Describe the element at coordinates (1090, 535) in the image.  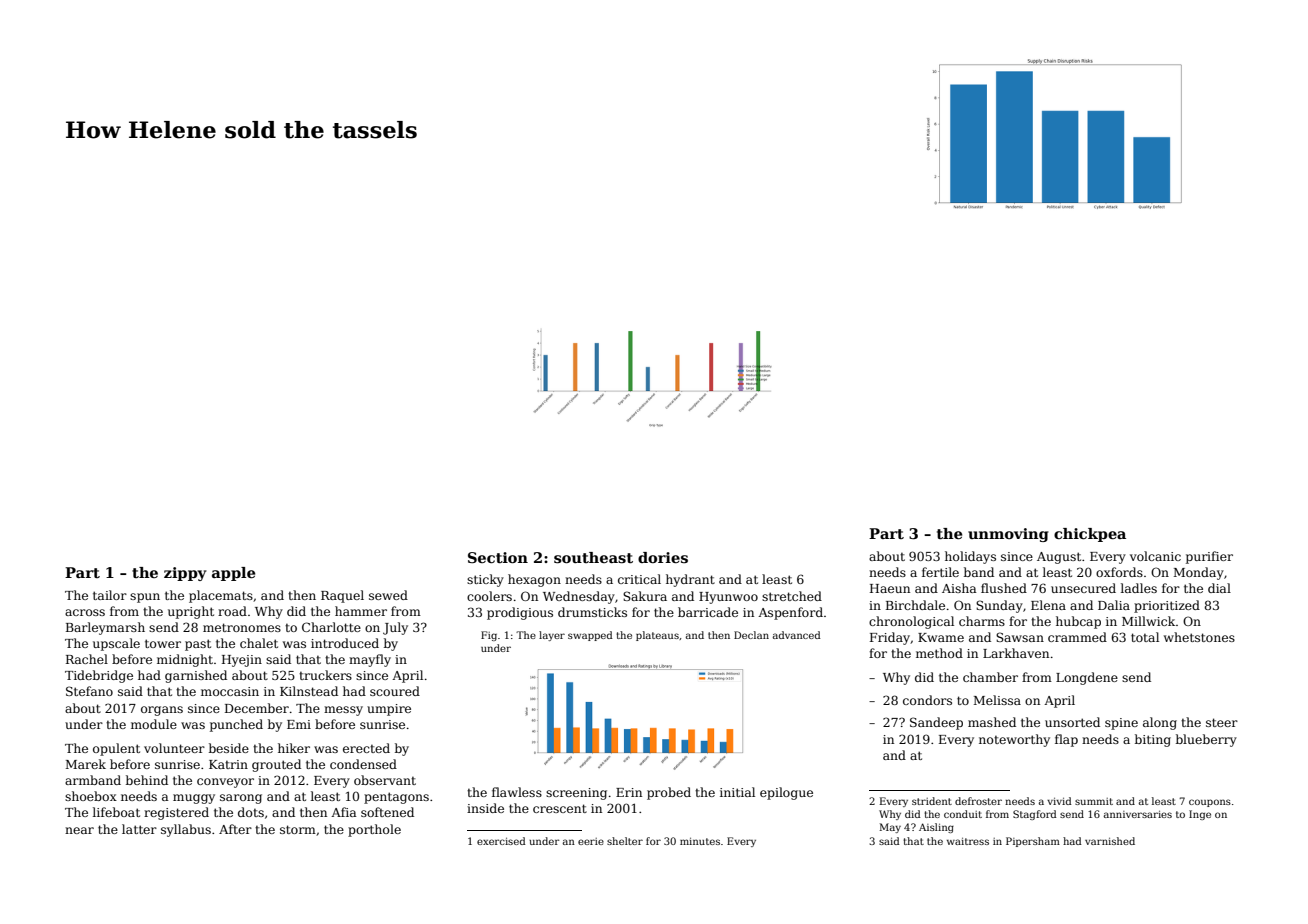
I see `chickpea` at that location.
